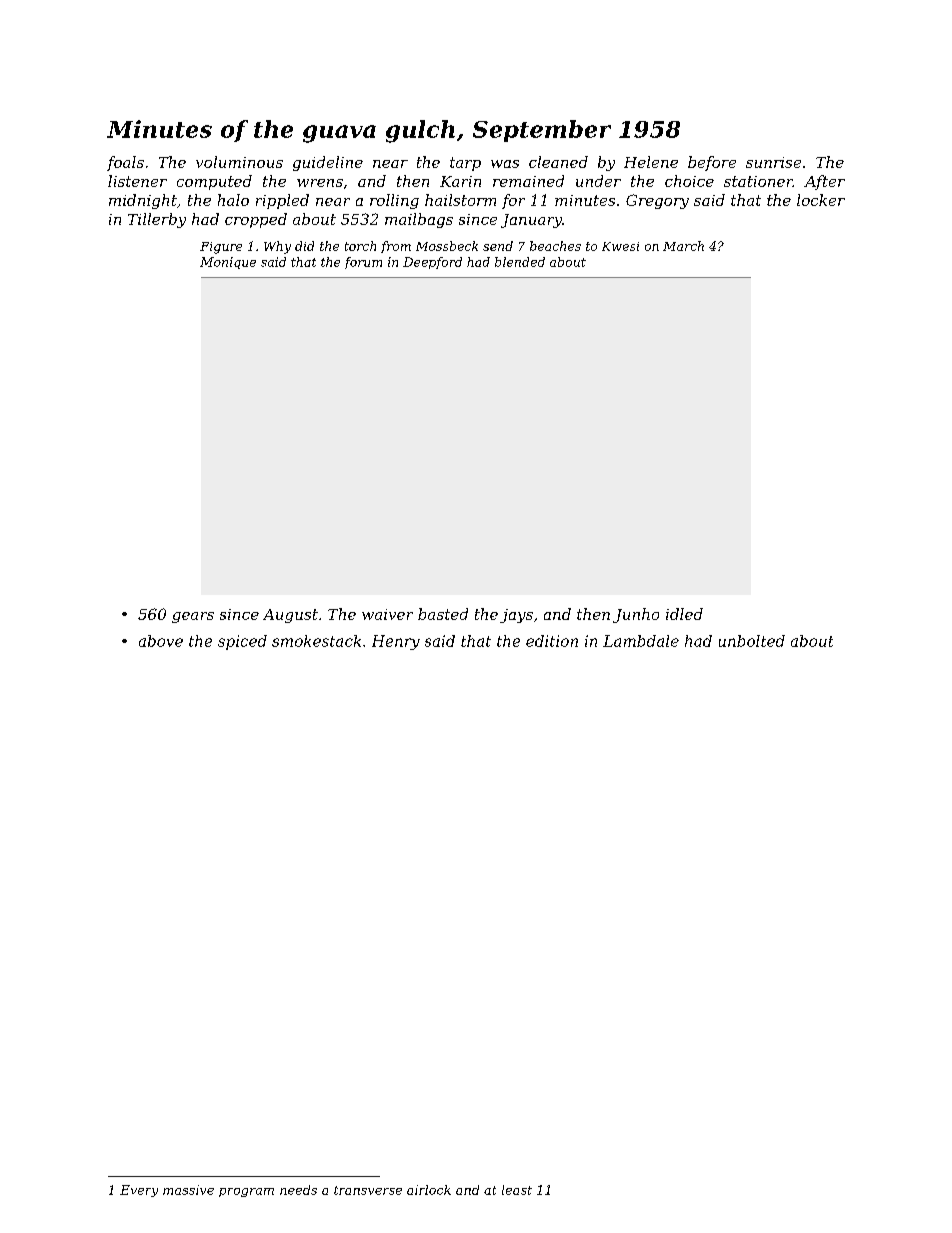 Image resolution: width=952 pixels, height=1233 pixels. I want to click on needs, so click(298, 1190).
